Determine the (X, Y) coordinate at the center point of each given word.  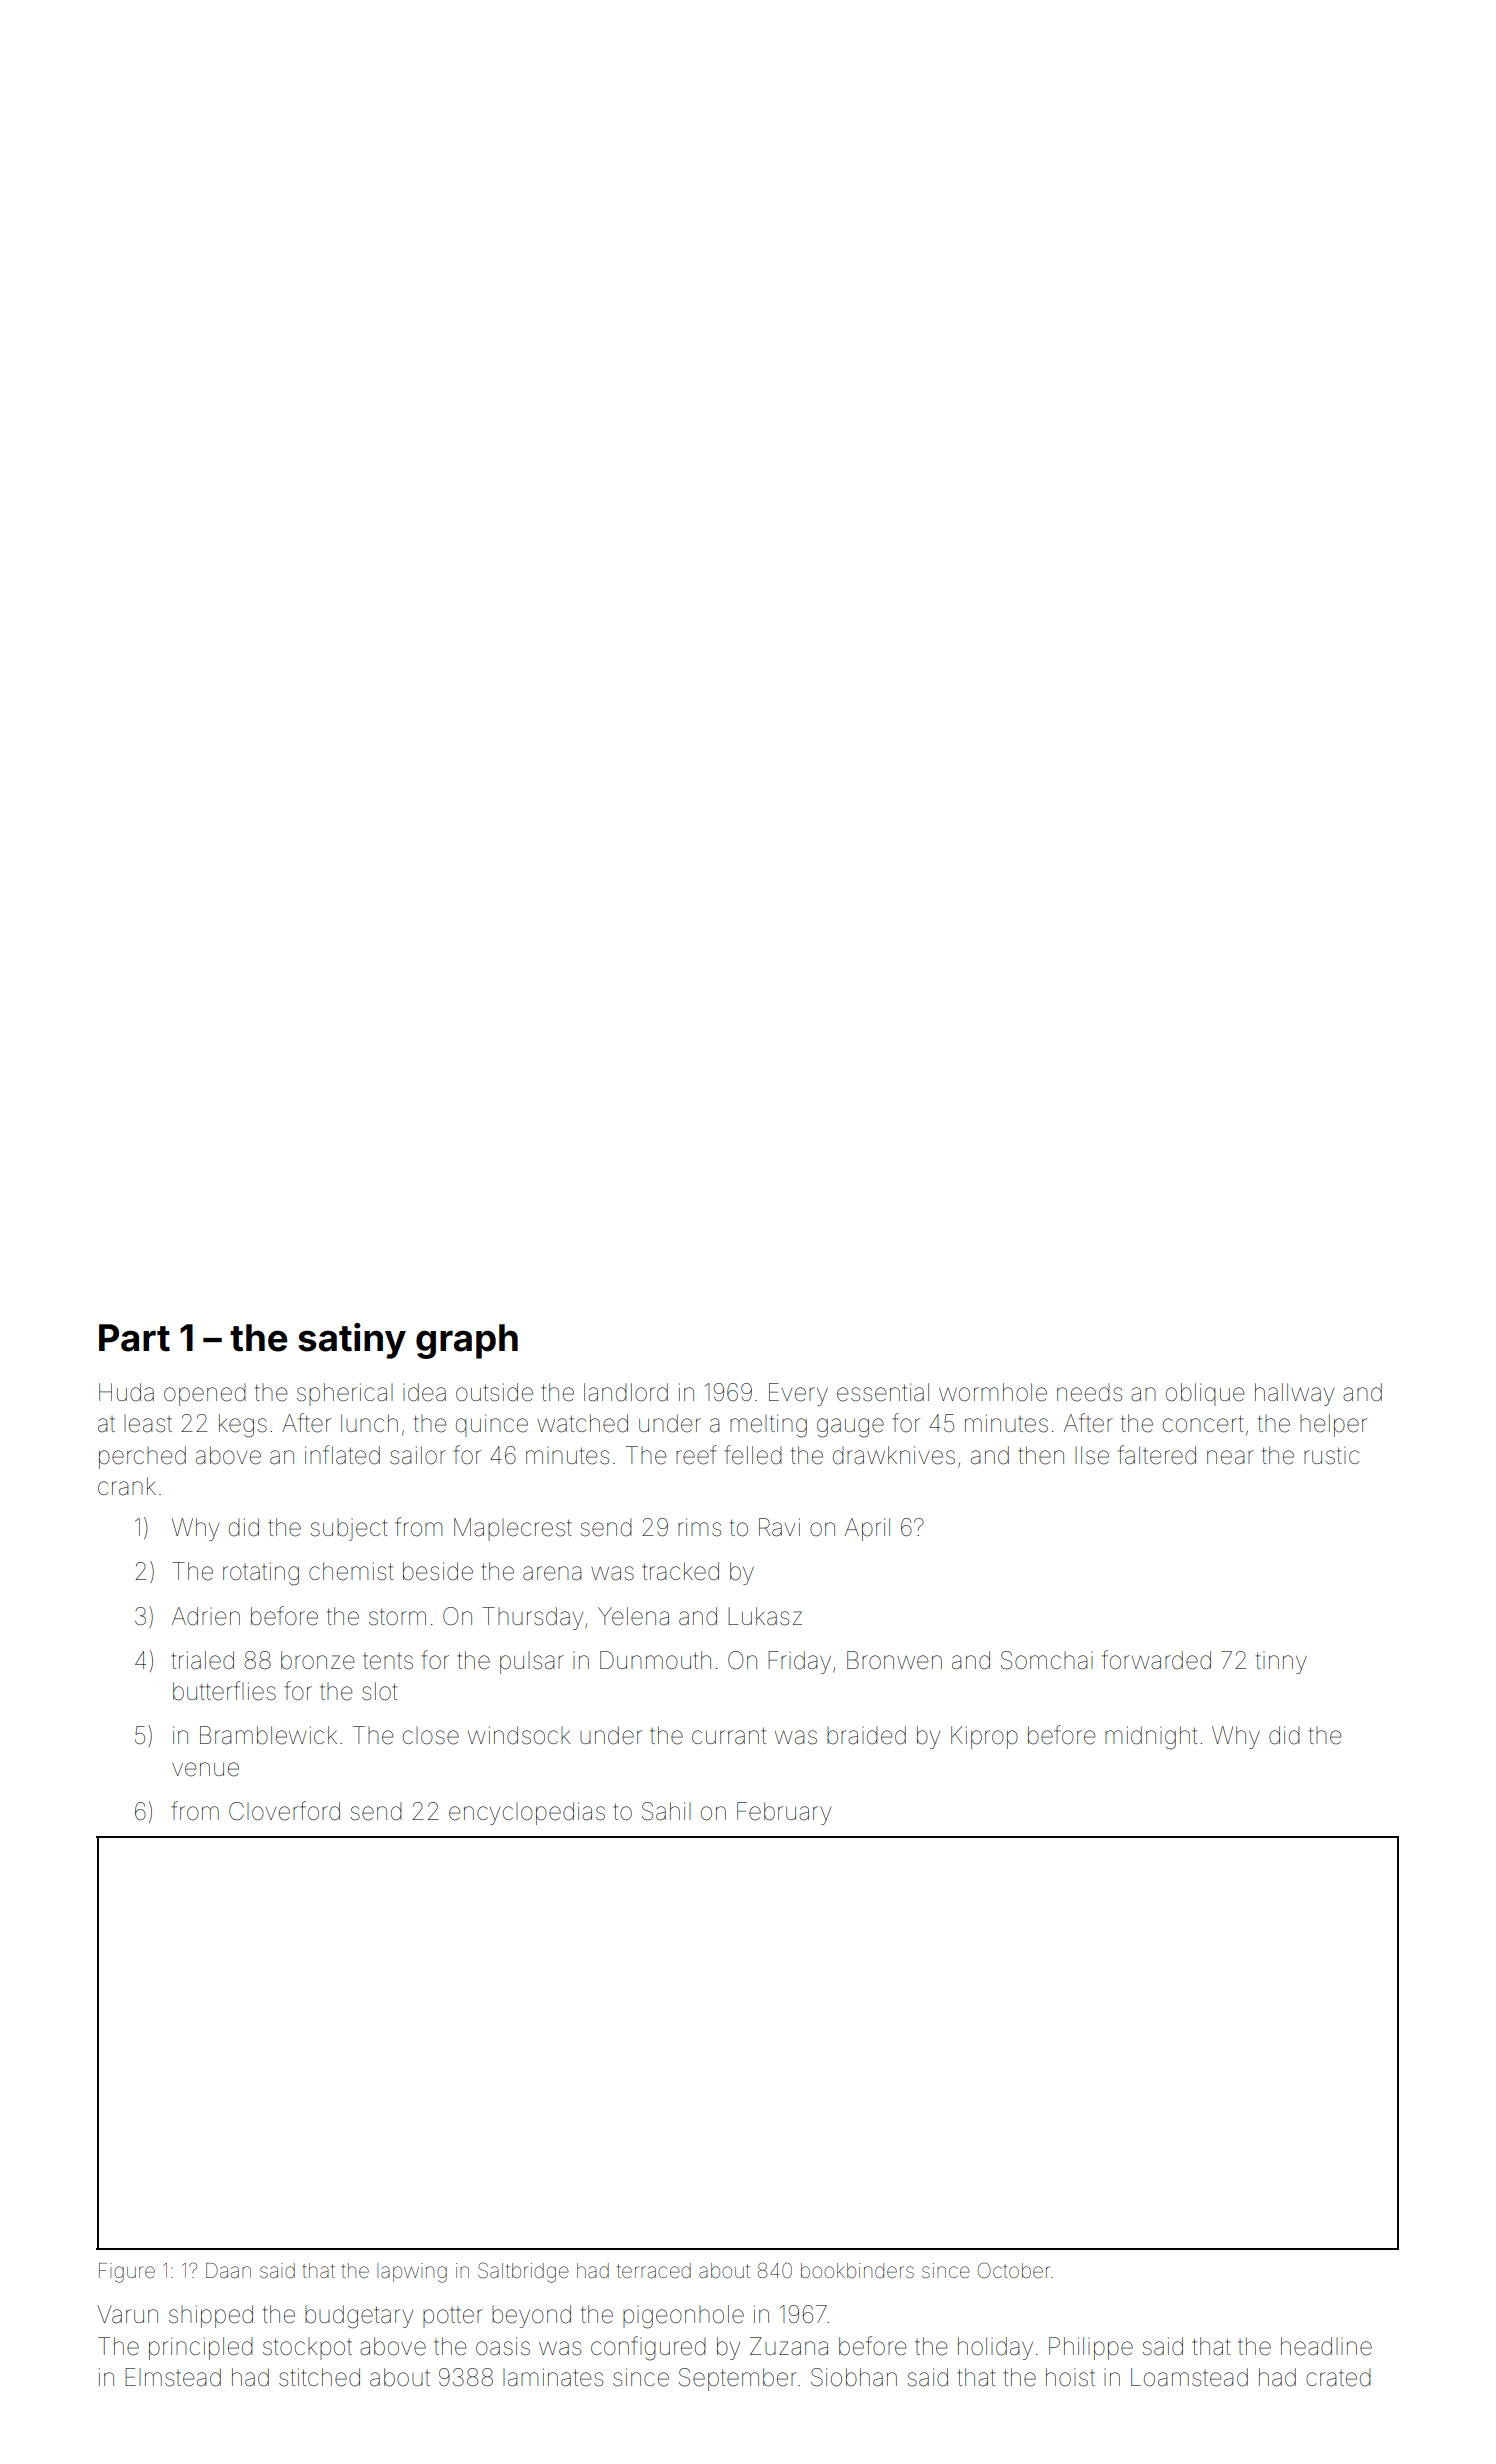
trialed (202, 1660)
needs (1089, 1392)
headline (1326, 2346)
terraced (654, 2270)
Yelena (633, 1616)
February (784, 1813)
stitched (319, 2377)
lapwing (412, 2273)
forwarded (1156, 1660)
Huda (126, 1392)
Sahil (666, 1811)
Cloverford (284, 1811)
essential (883, 1392)
